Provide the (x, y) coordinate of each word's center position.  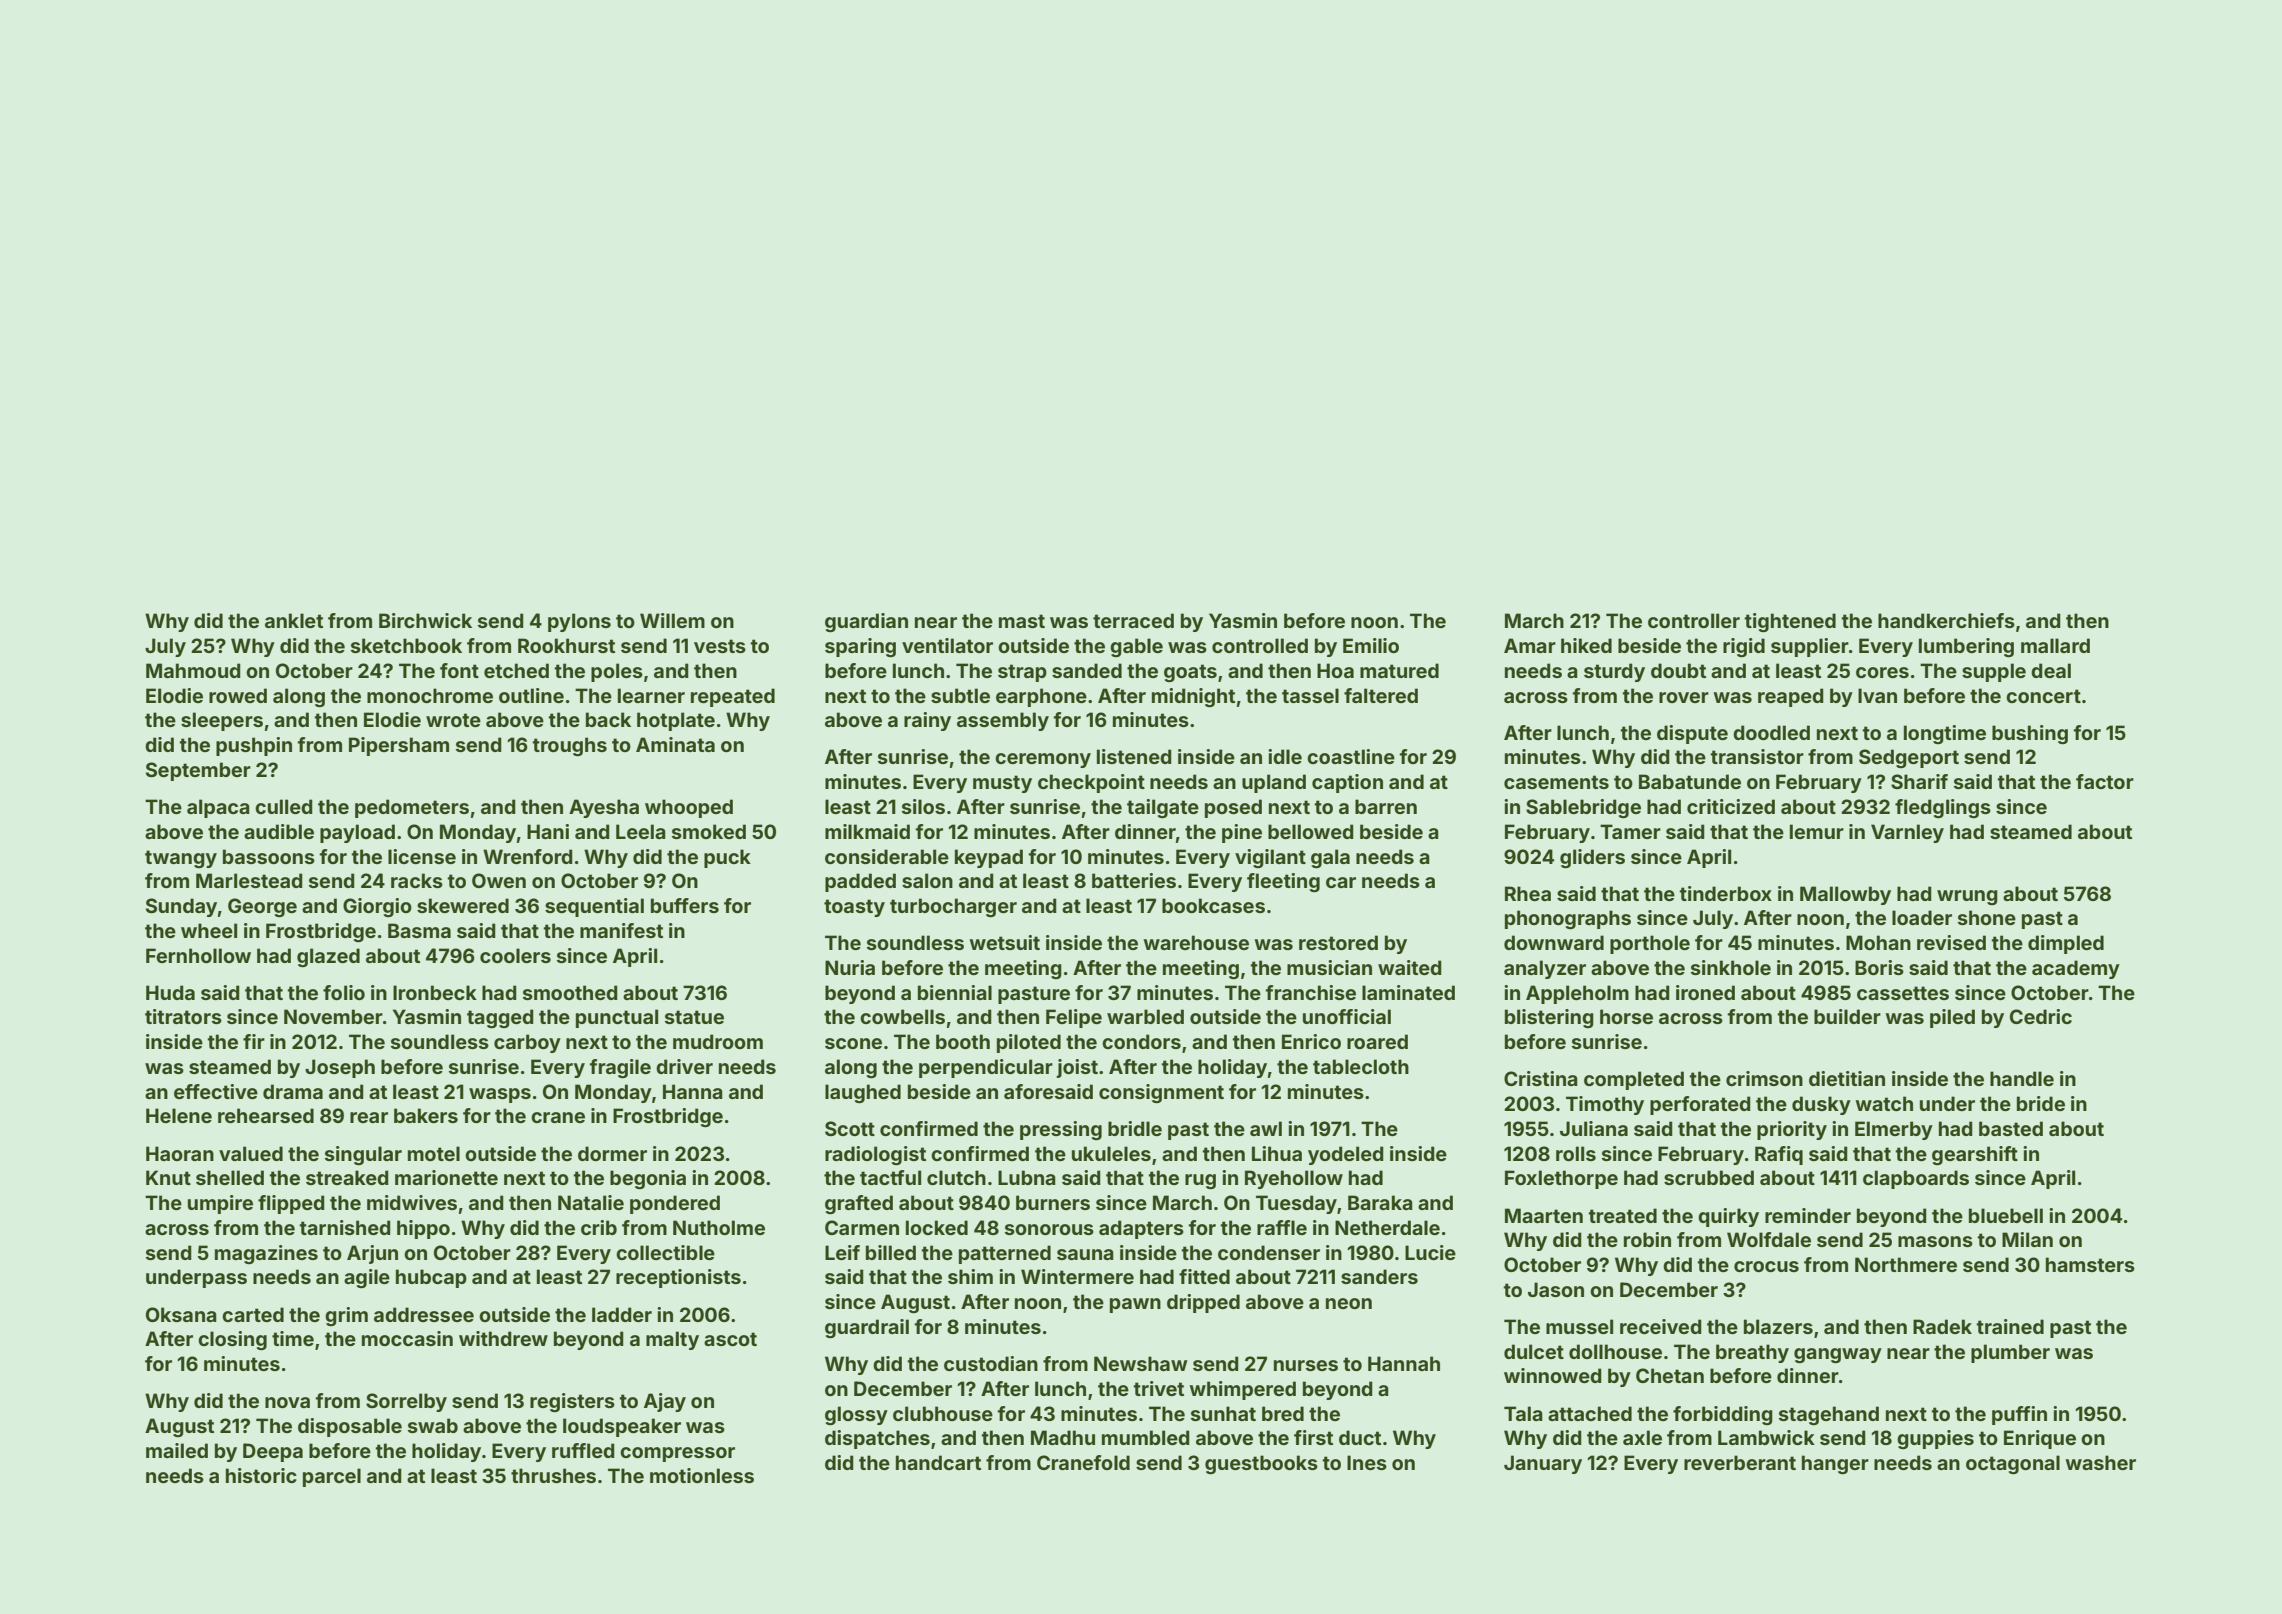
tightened (1790, 622)
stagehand (1829, 1415)
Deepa (273, 1452)
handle (2022, 1078)
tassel (1310, 695)
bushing (2030, 734)
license (422, 856)
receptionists (678, 1278)
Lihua (1277, 1153)
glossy (856, 1415)
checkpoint (1091, 783)
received (1661, 1326)
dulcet (1534, 1351)
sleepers (222, 721)
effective (216, 1091)
